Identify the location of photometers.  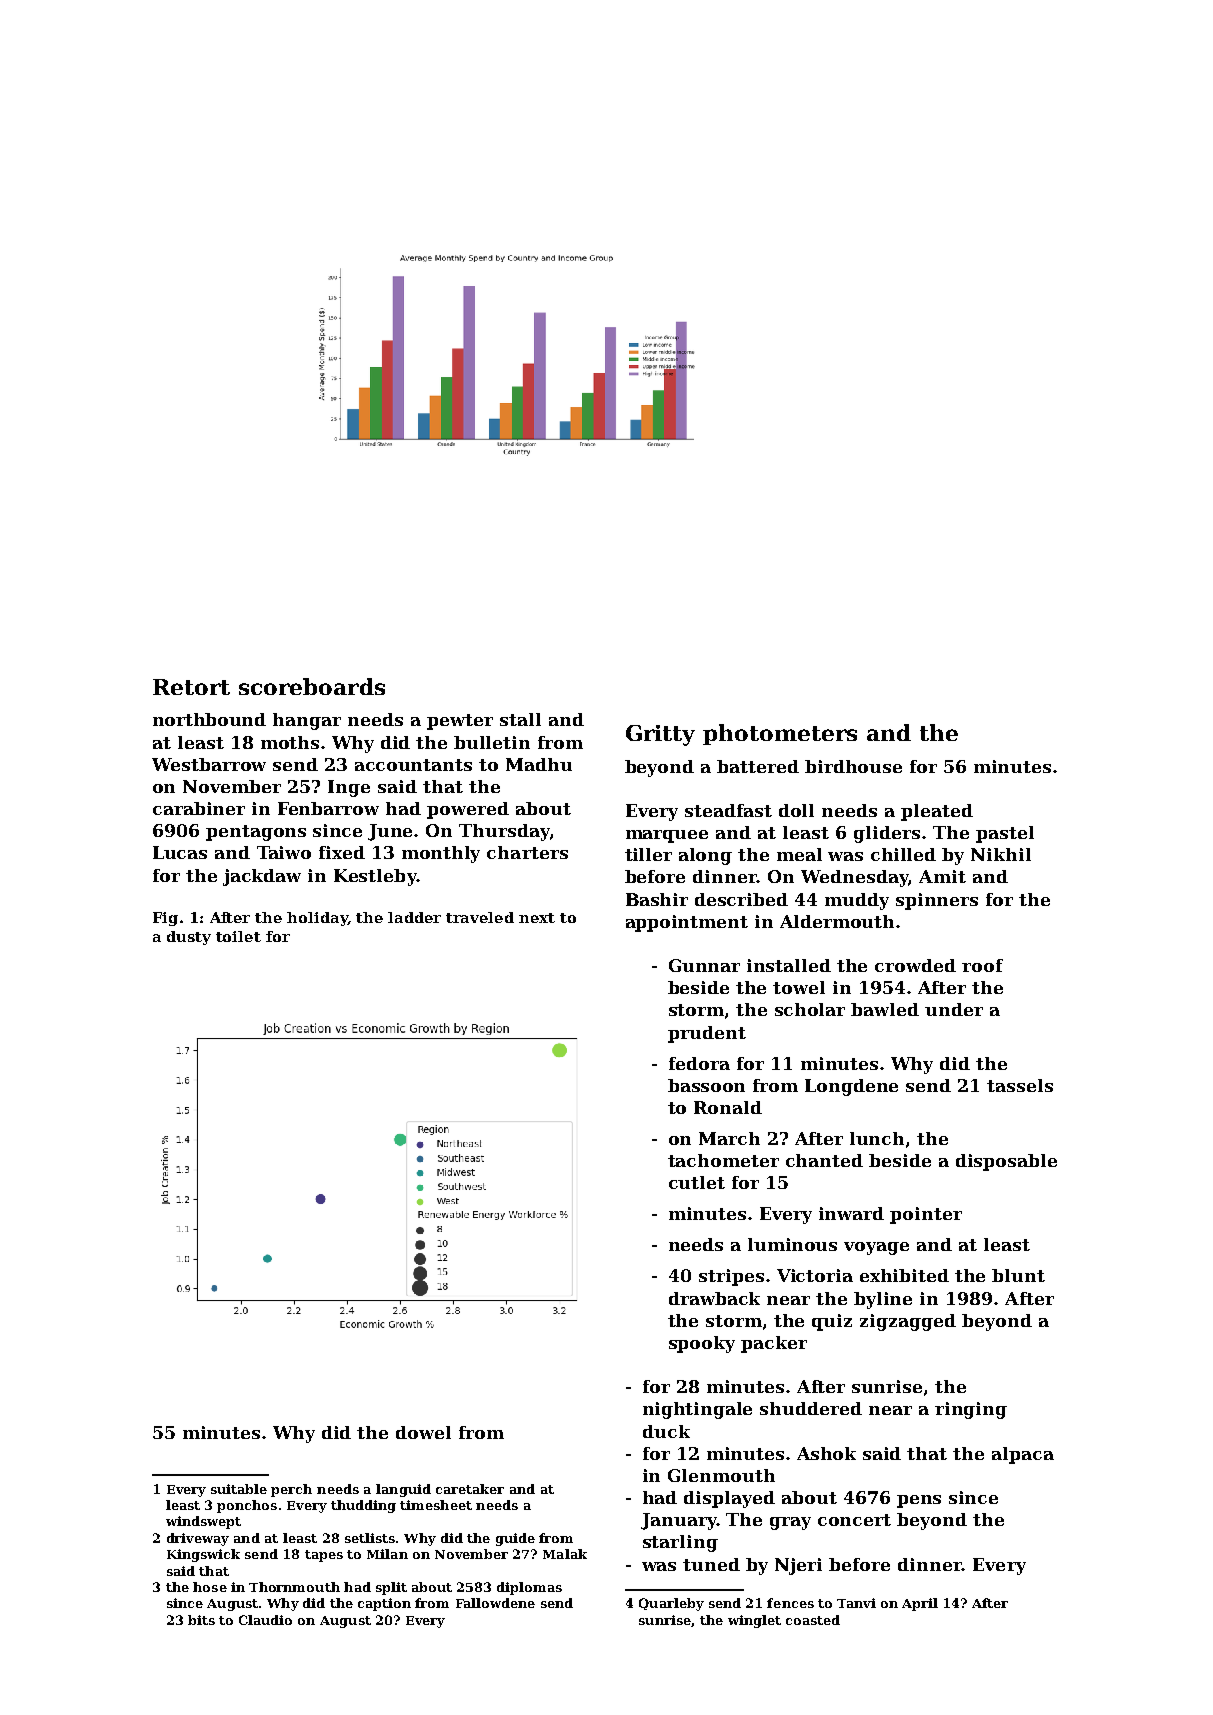
(780, 734).
